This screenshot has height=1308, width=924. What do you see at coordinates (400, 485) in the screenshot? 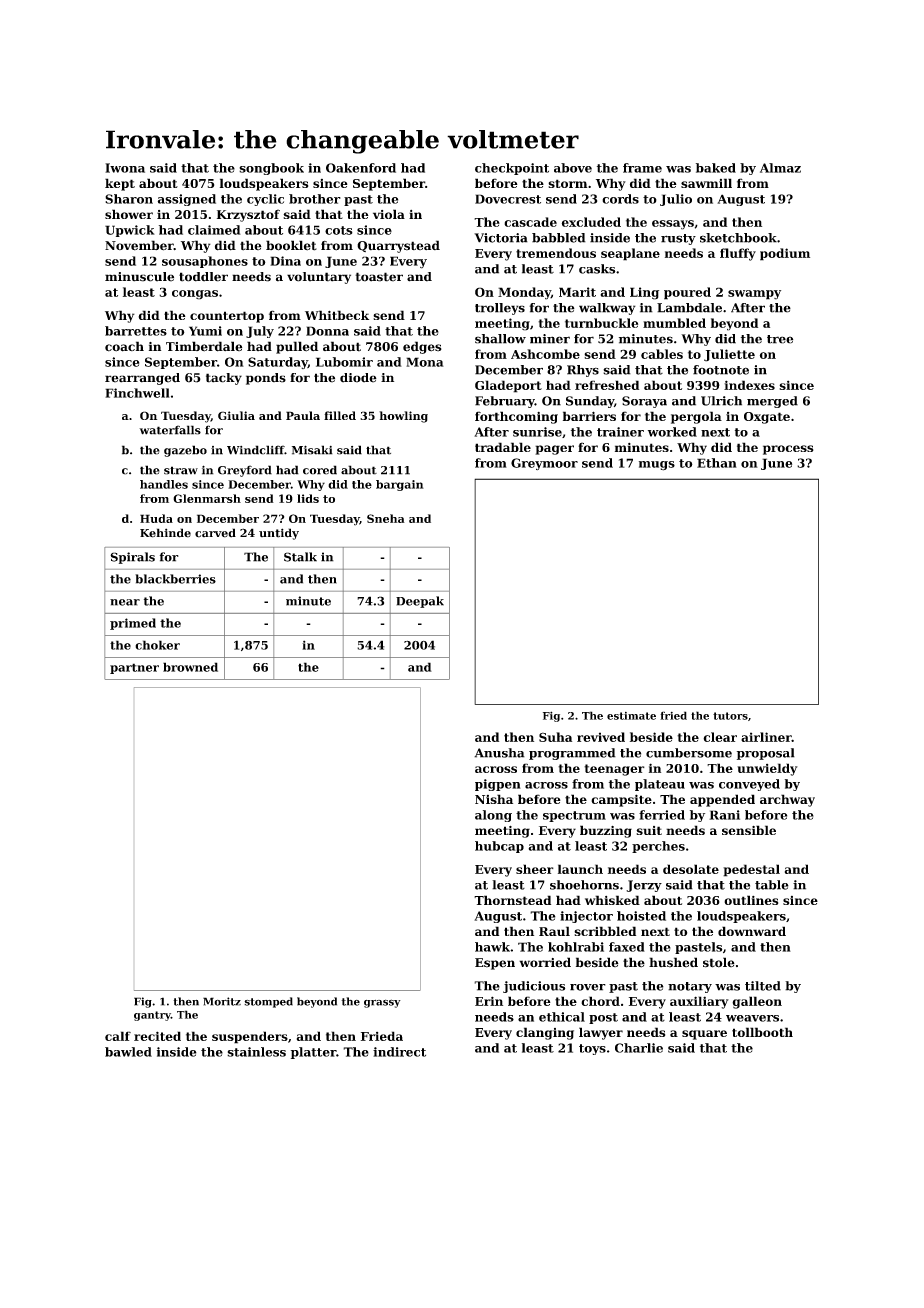
I see `bargain` at bounding box center [400, 485].
